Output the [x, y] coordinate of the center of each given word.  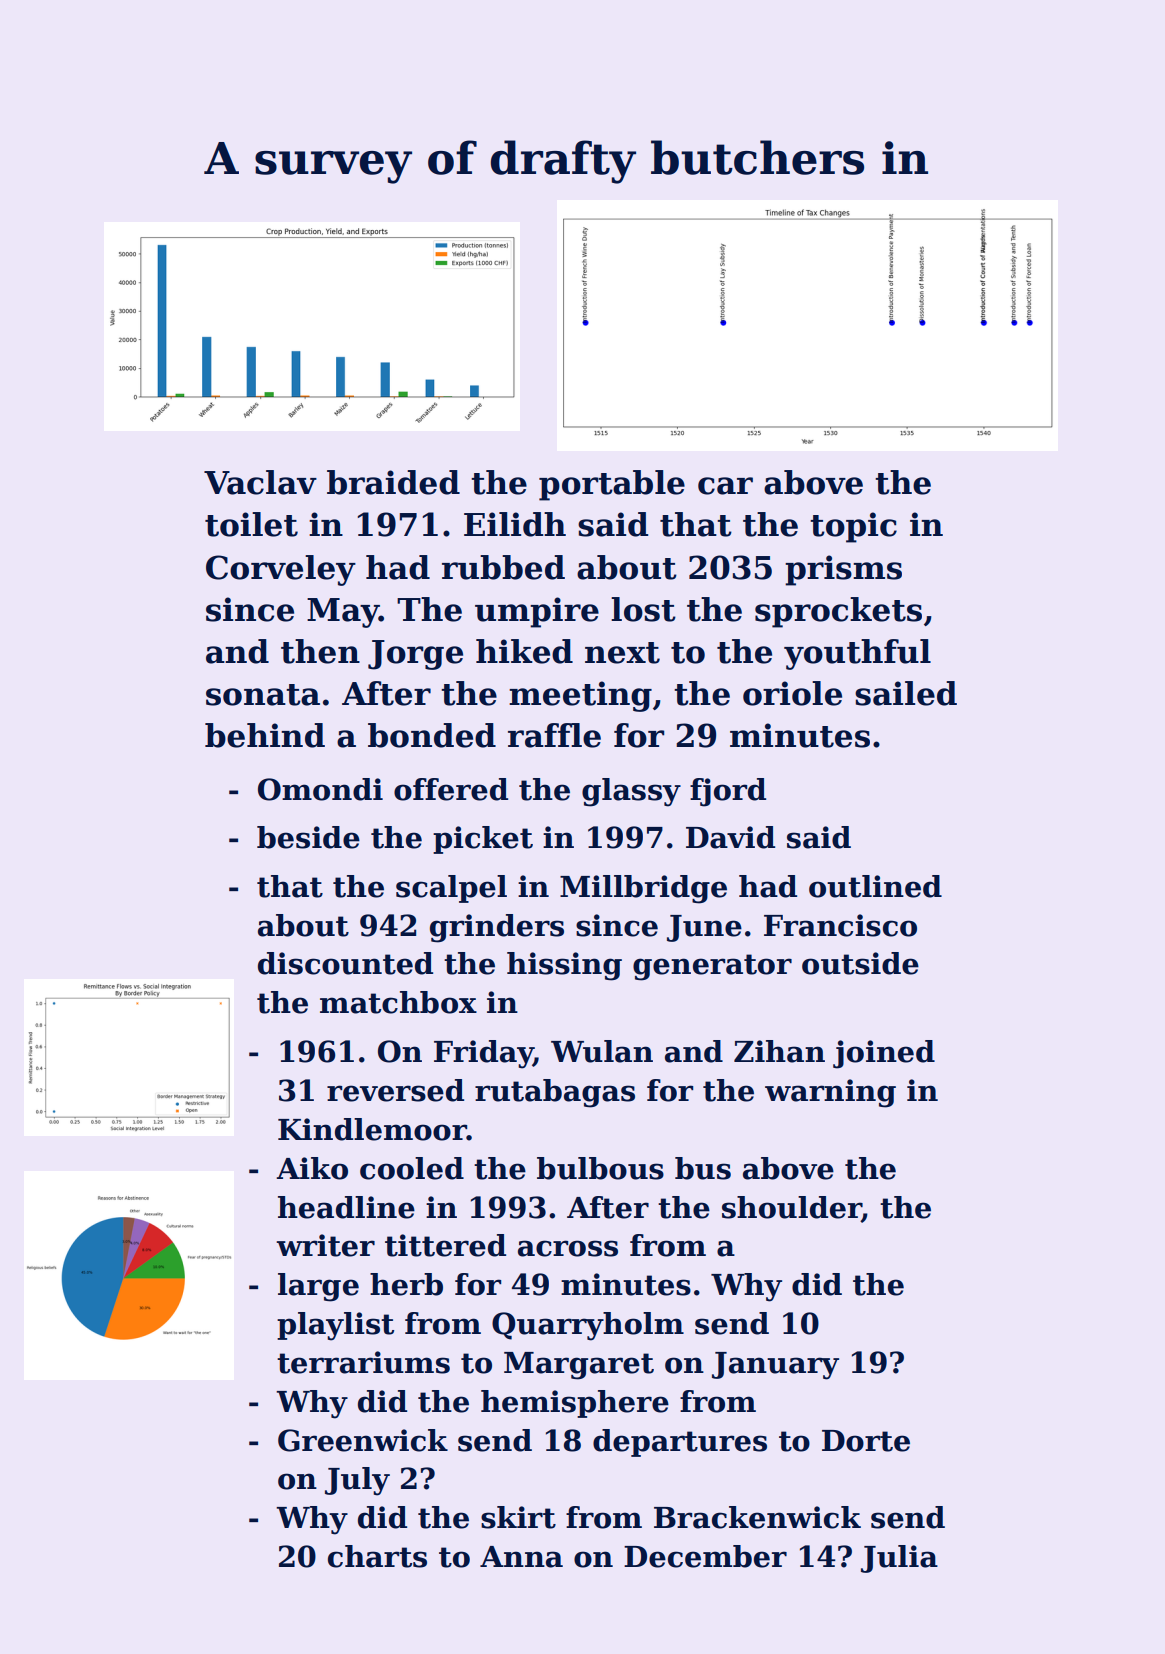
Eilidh [515, 524]
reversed [395, 1090]
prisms [843, 570]
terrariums [363, 1362]
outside [860, 963]
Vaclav [260, 482]
